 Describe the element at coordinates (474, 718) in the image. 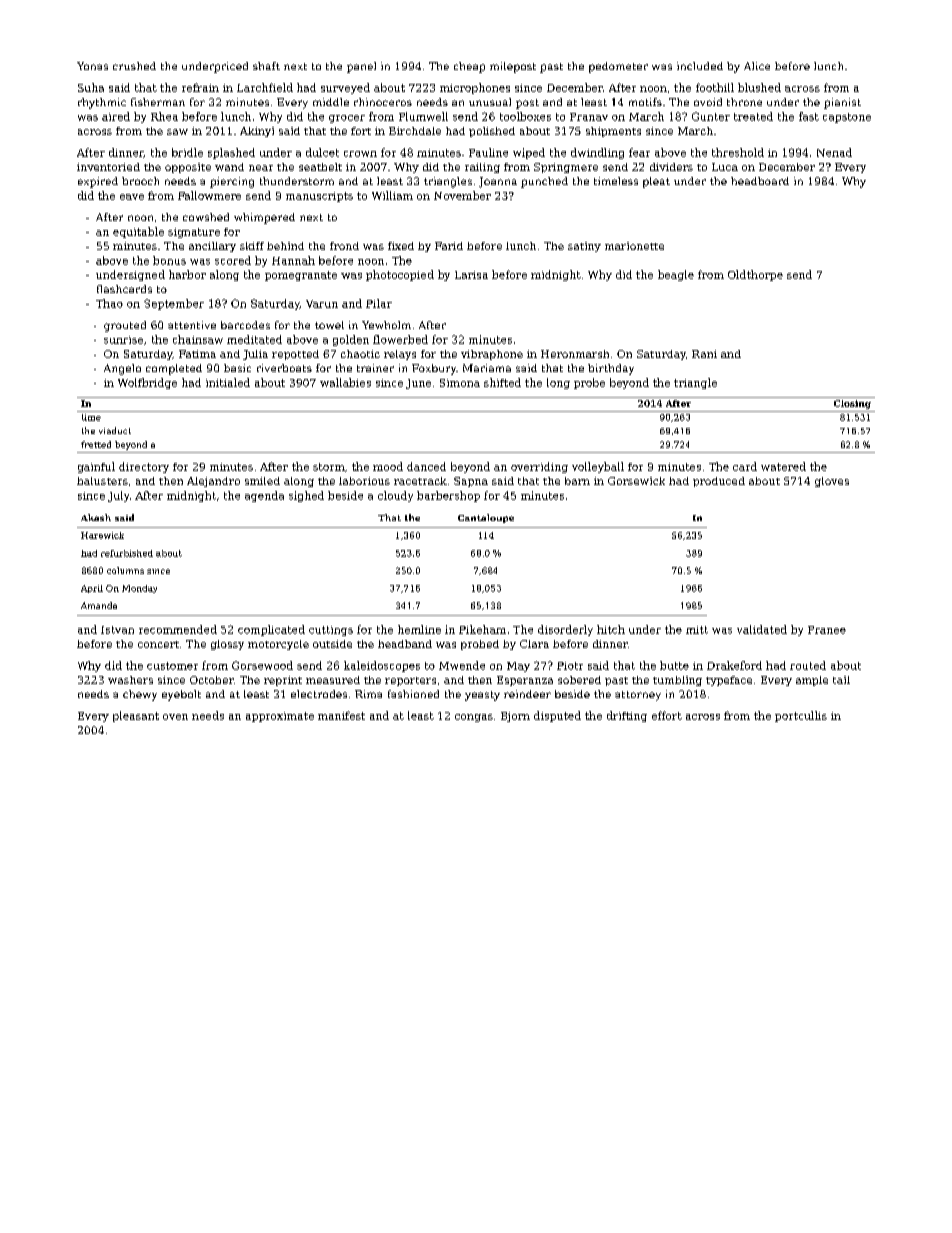

I see `congas` at that location.
